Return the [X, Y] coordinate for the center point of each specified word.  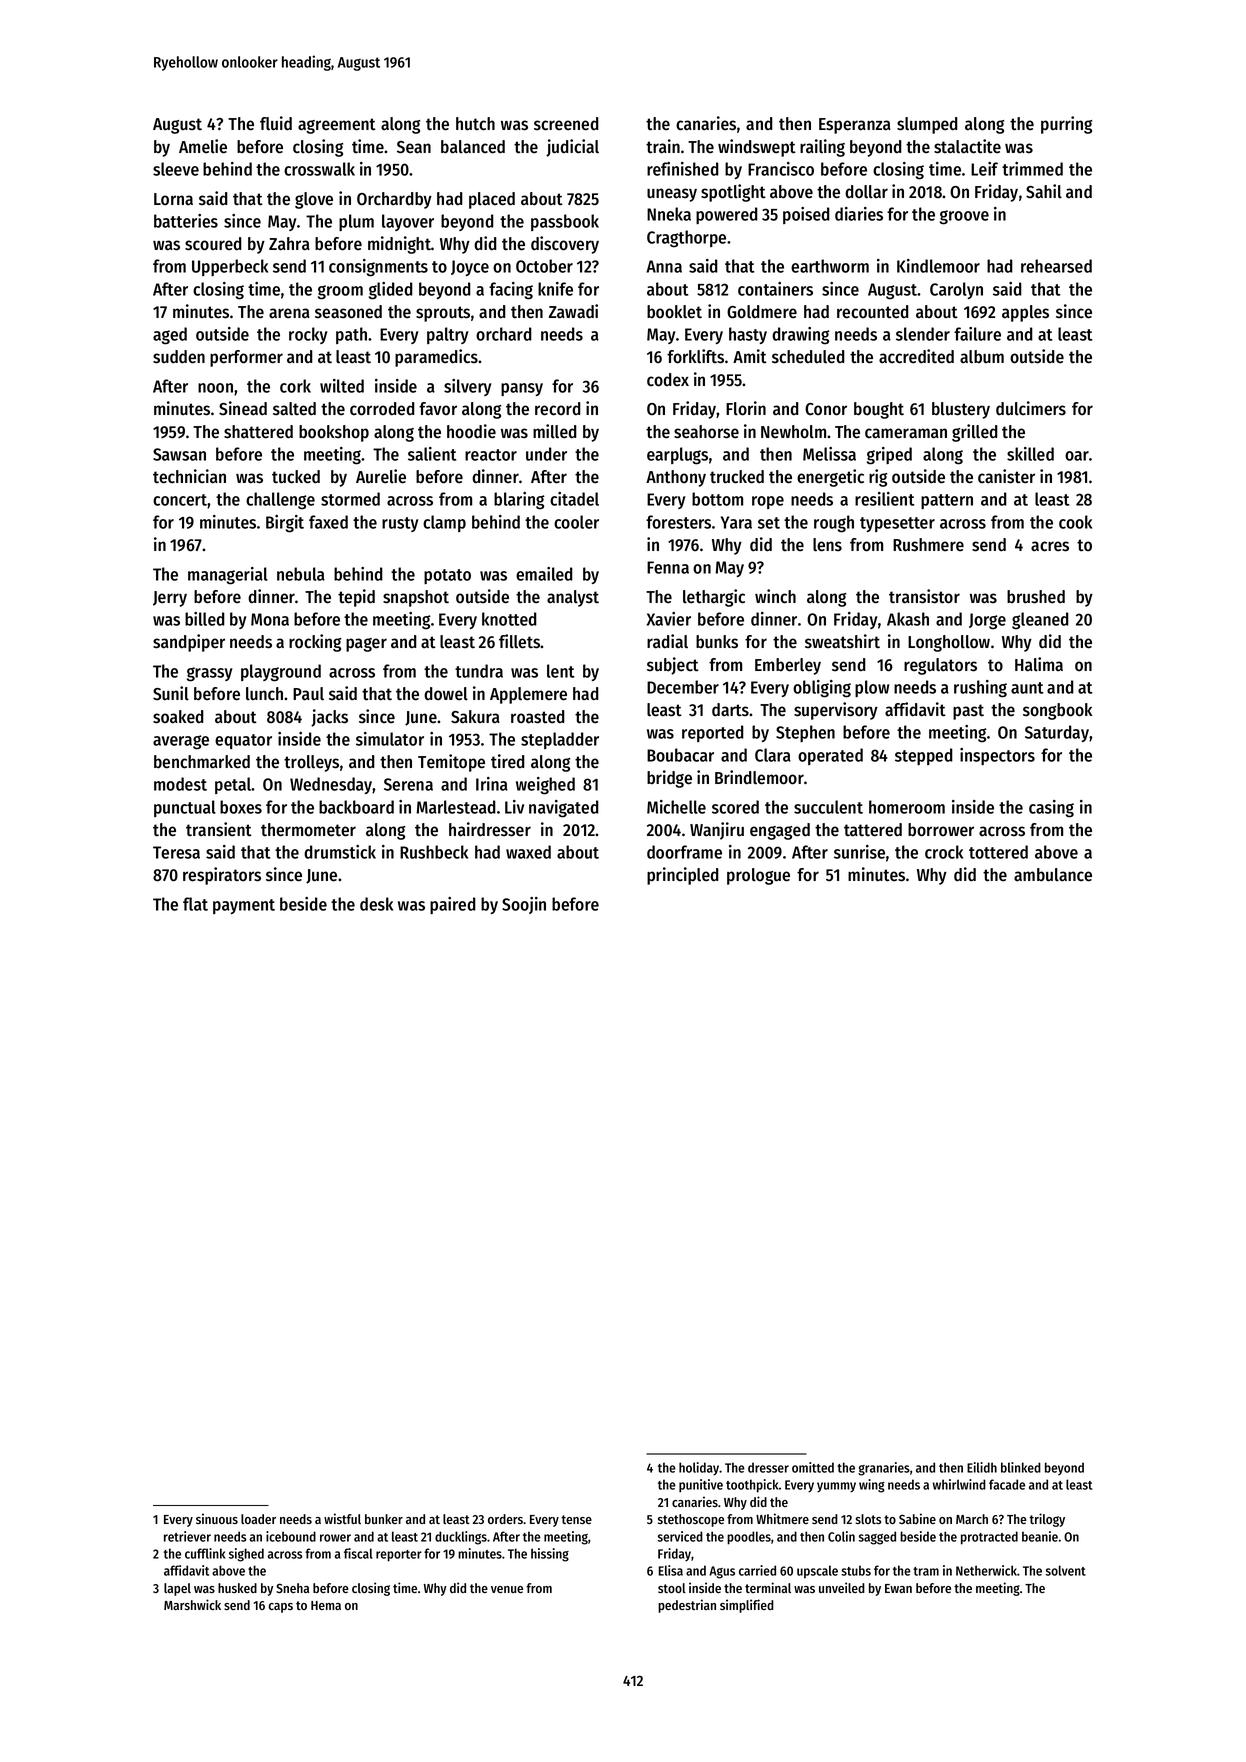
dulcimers [1031, 408]
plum [356, 222]
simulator [390, 739]
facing [511, 291]
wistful [342, 1518]
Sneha [292, 1588]
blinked [1021, 1467]
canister [1006, 476]
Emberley [788, 666]
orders [505, 1519]
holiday [699, 1469]
